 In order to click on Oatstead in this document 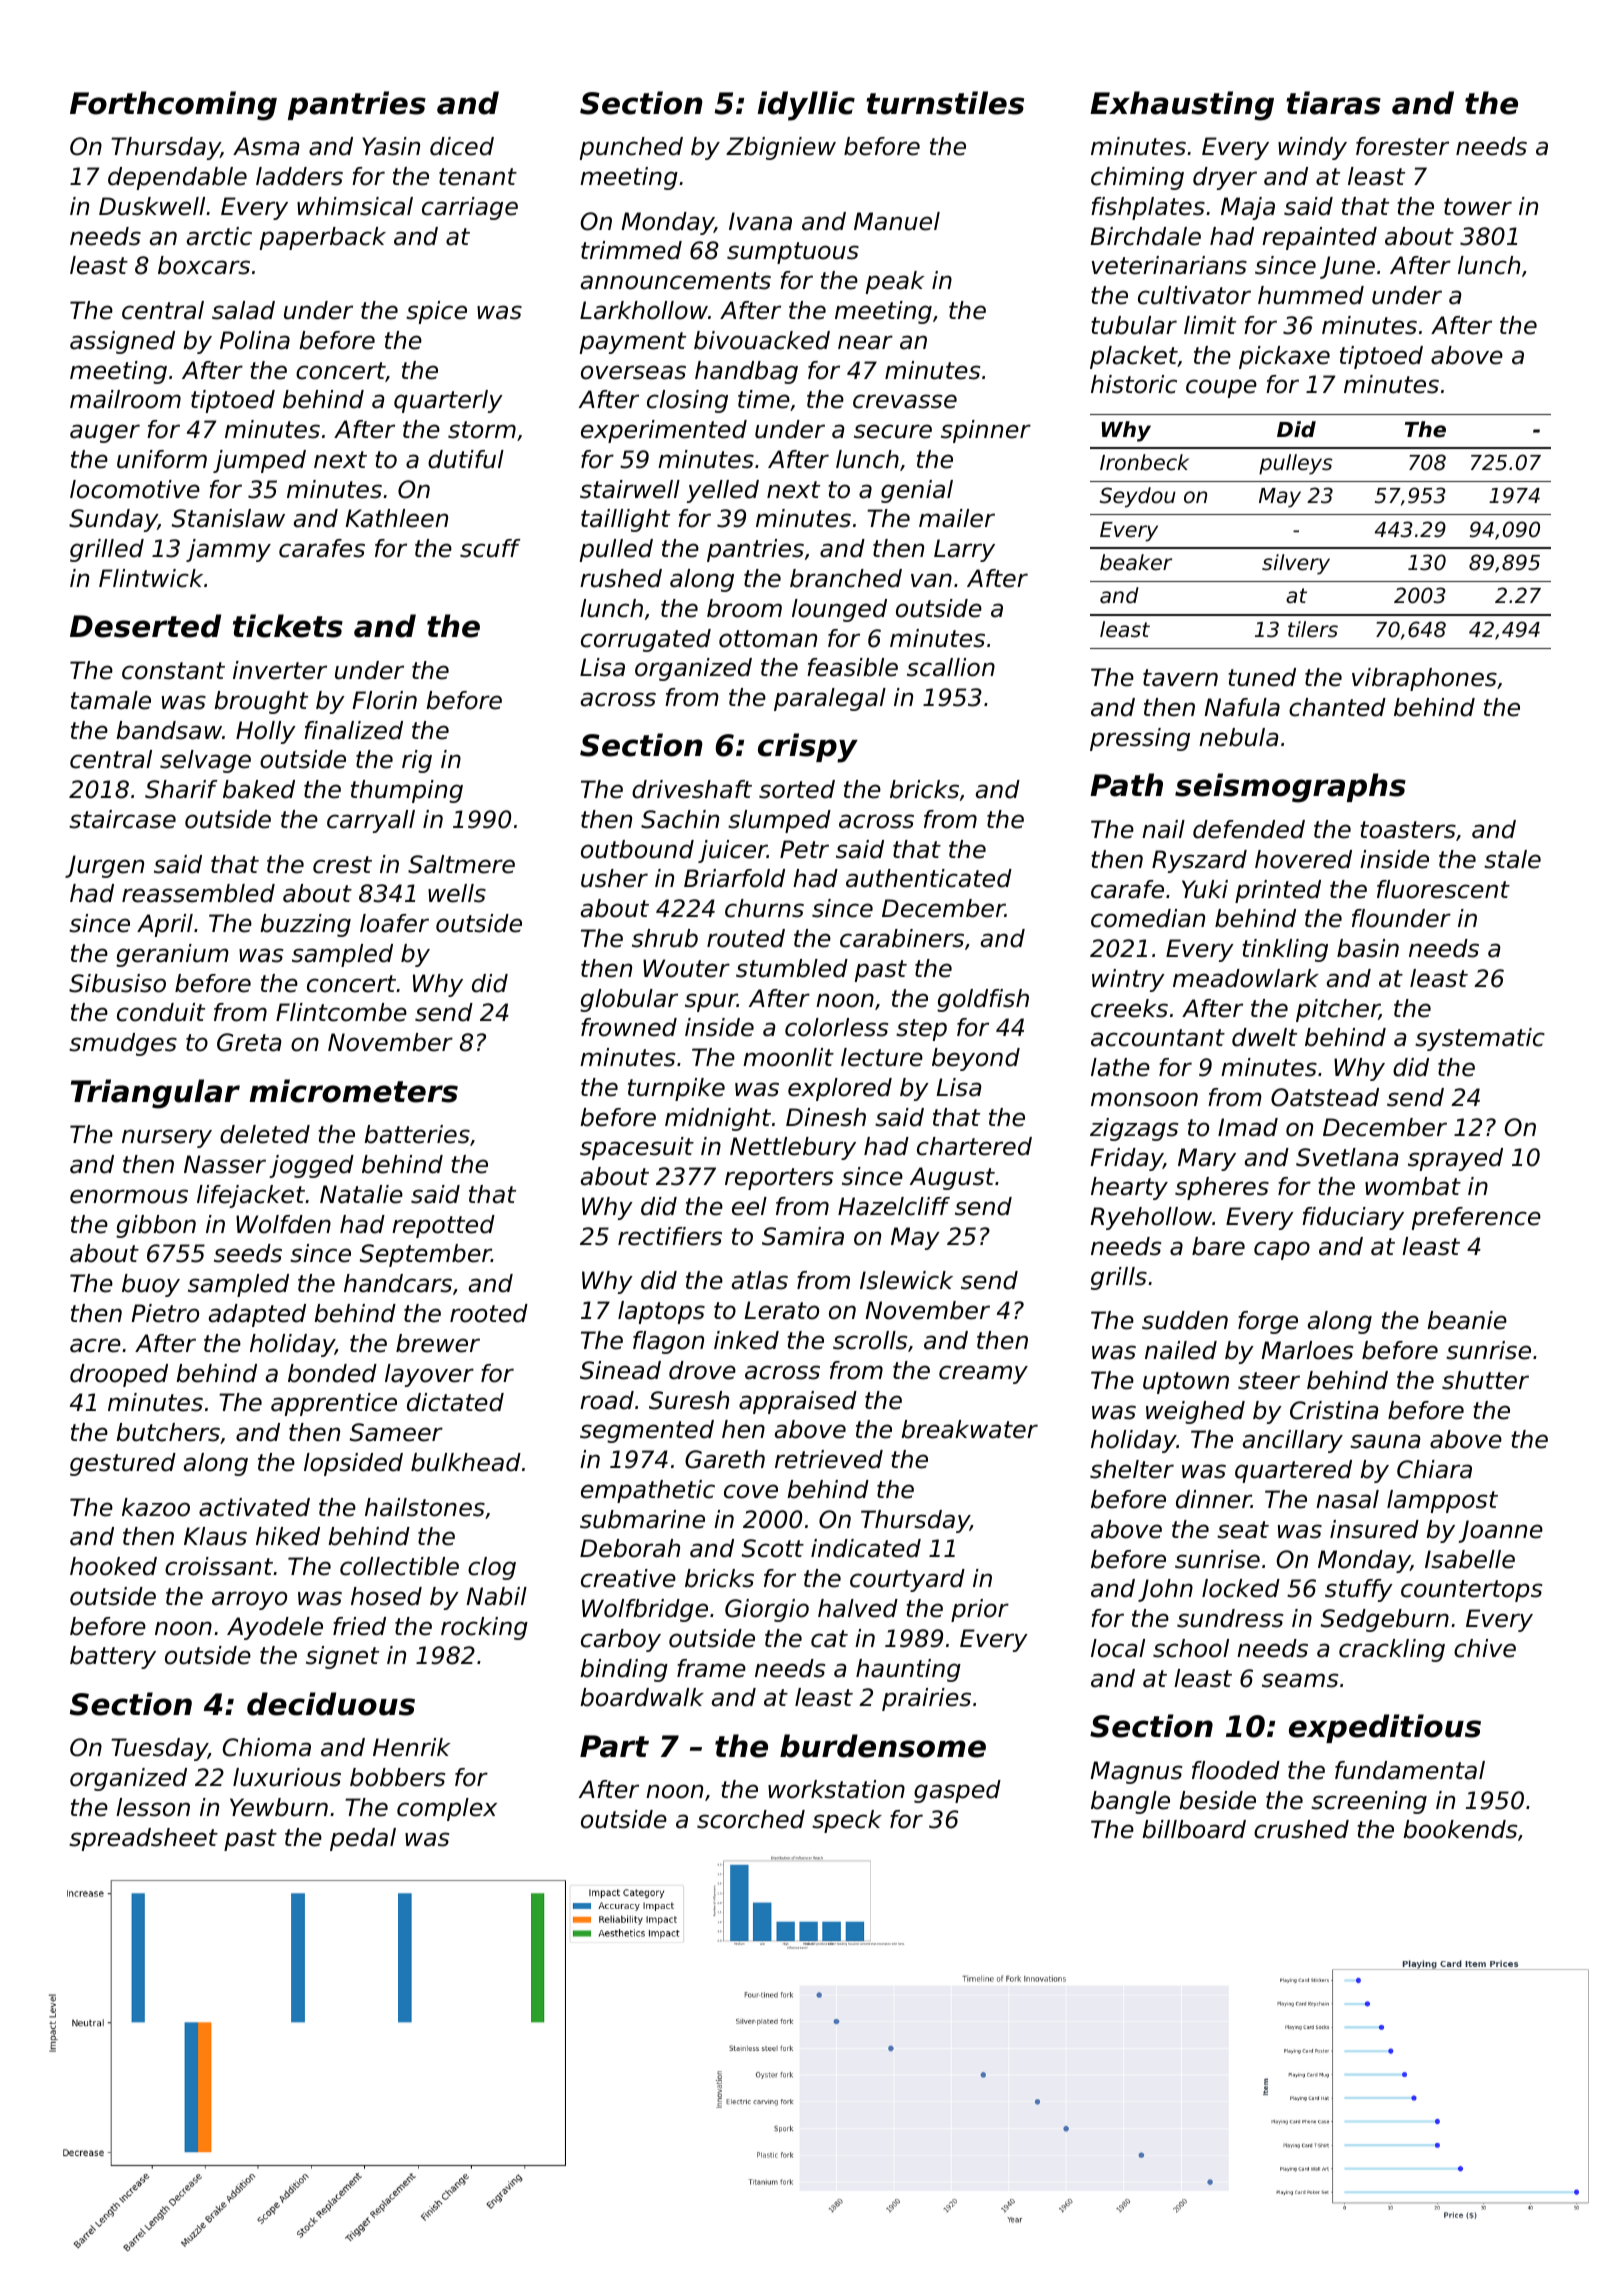, I will do `click(1325, 1097)`.
